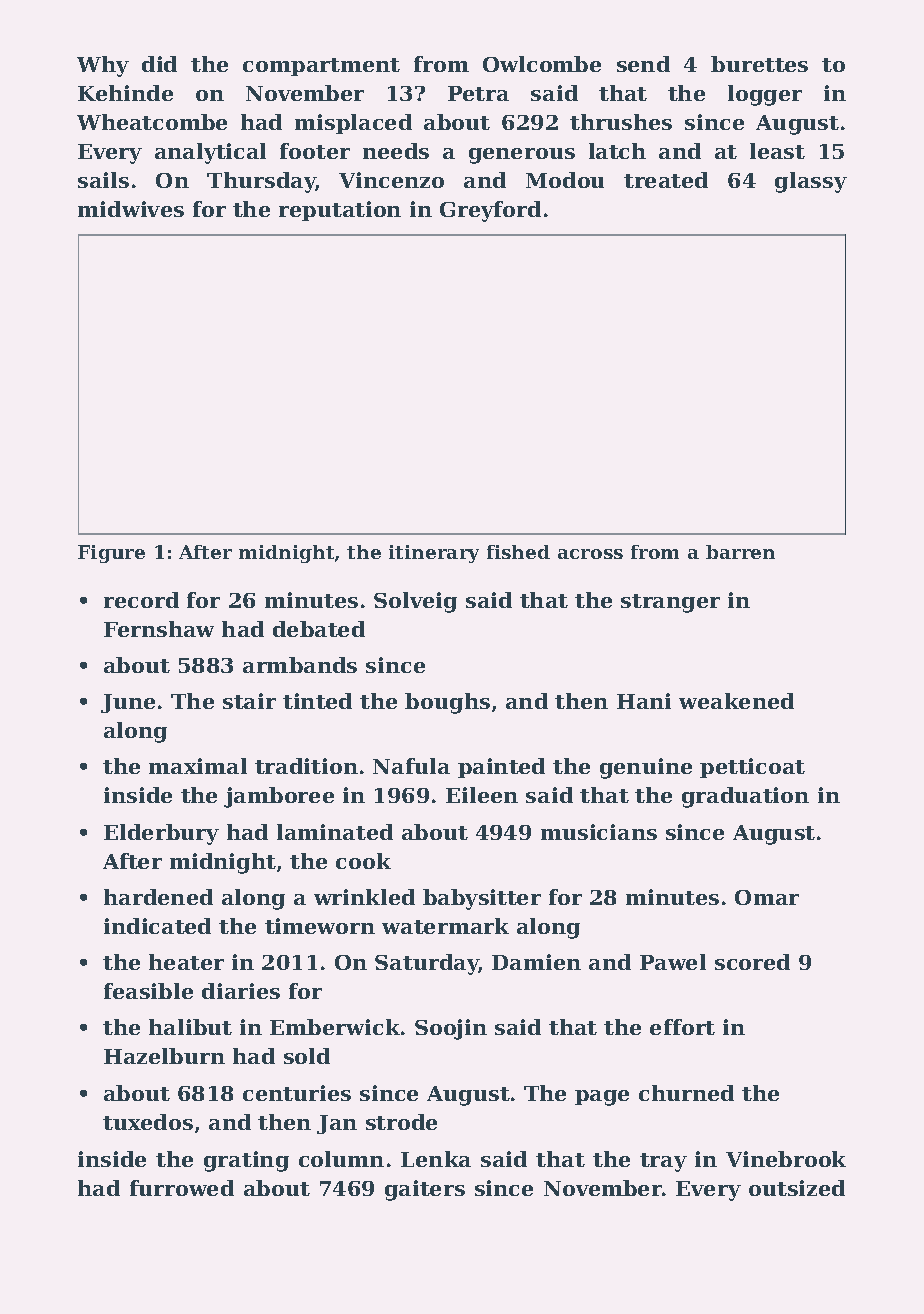 This image has width=924, height=1314. What do you see at coordinates (434, 554) in the image?
I see `itinerary` at bounding box center [434, 554].
